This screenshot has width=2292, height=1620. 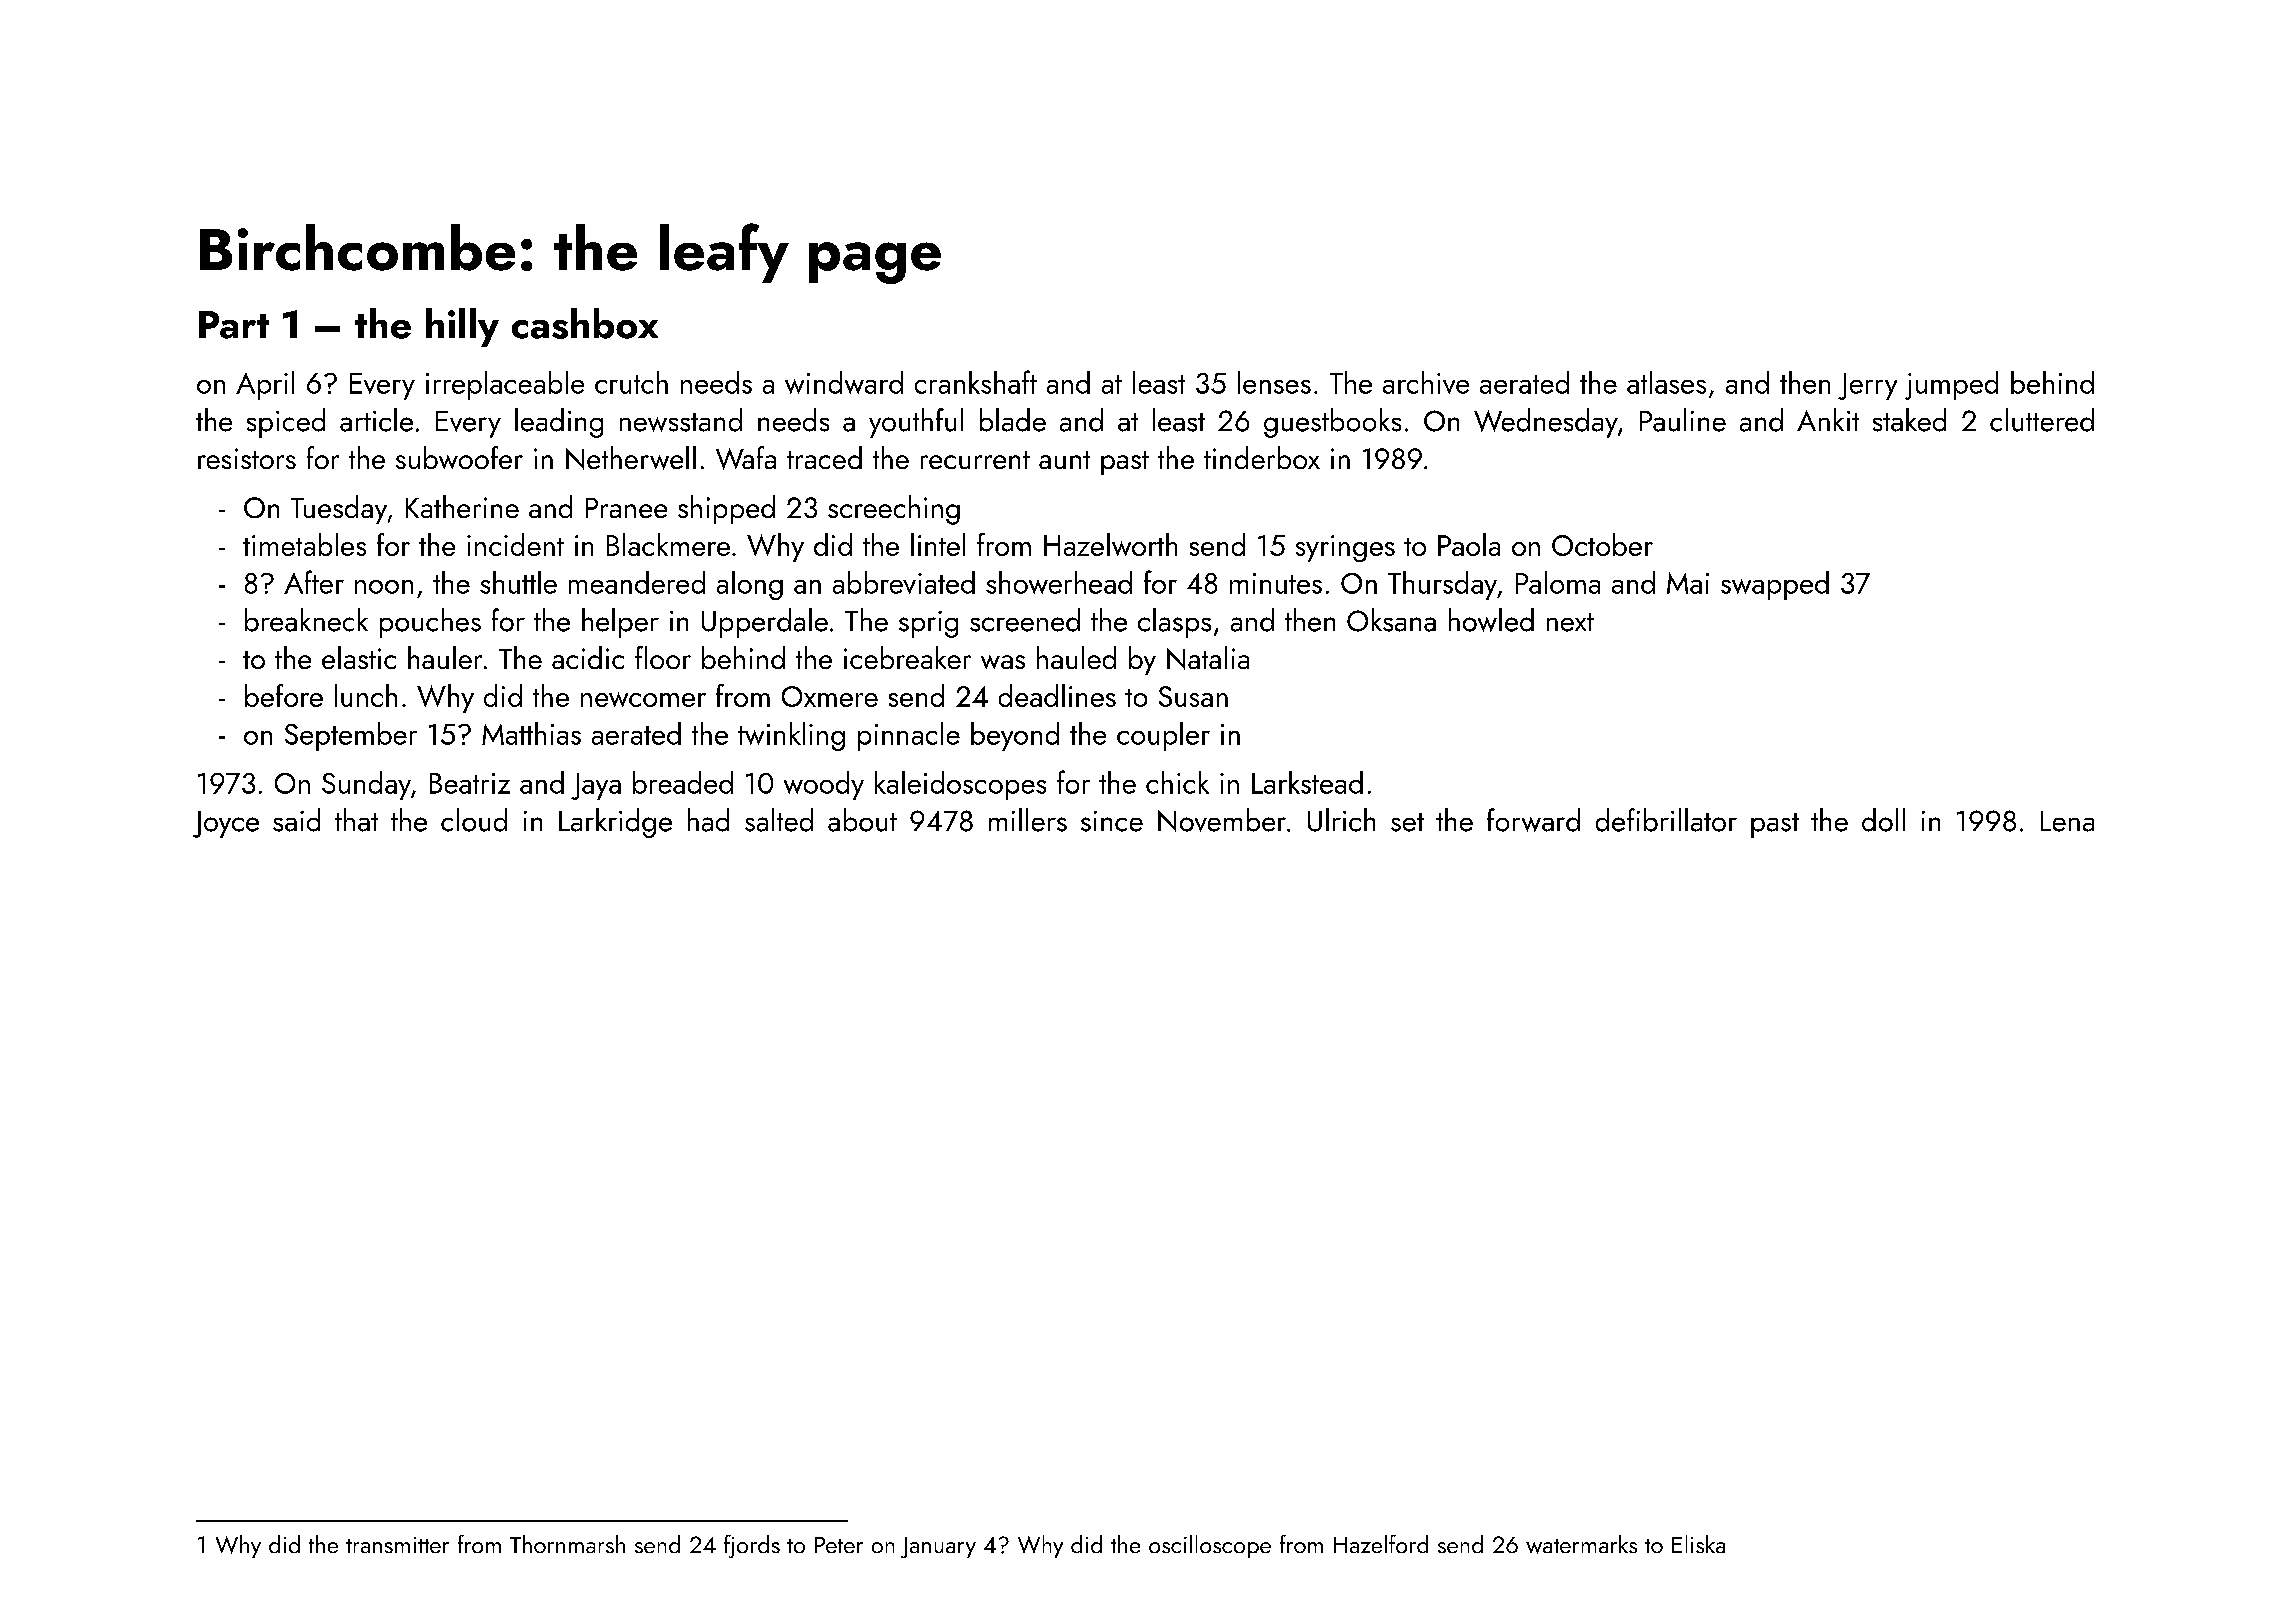 What do you see at coordinates (1028, 820) in the screenshot?
I see `millers` at bounding box center [1028, 820].
